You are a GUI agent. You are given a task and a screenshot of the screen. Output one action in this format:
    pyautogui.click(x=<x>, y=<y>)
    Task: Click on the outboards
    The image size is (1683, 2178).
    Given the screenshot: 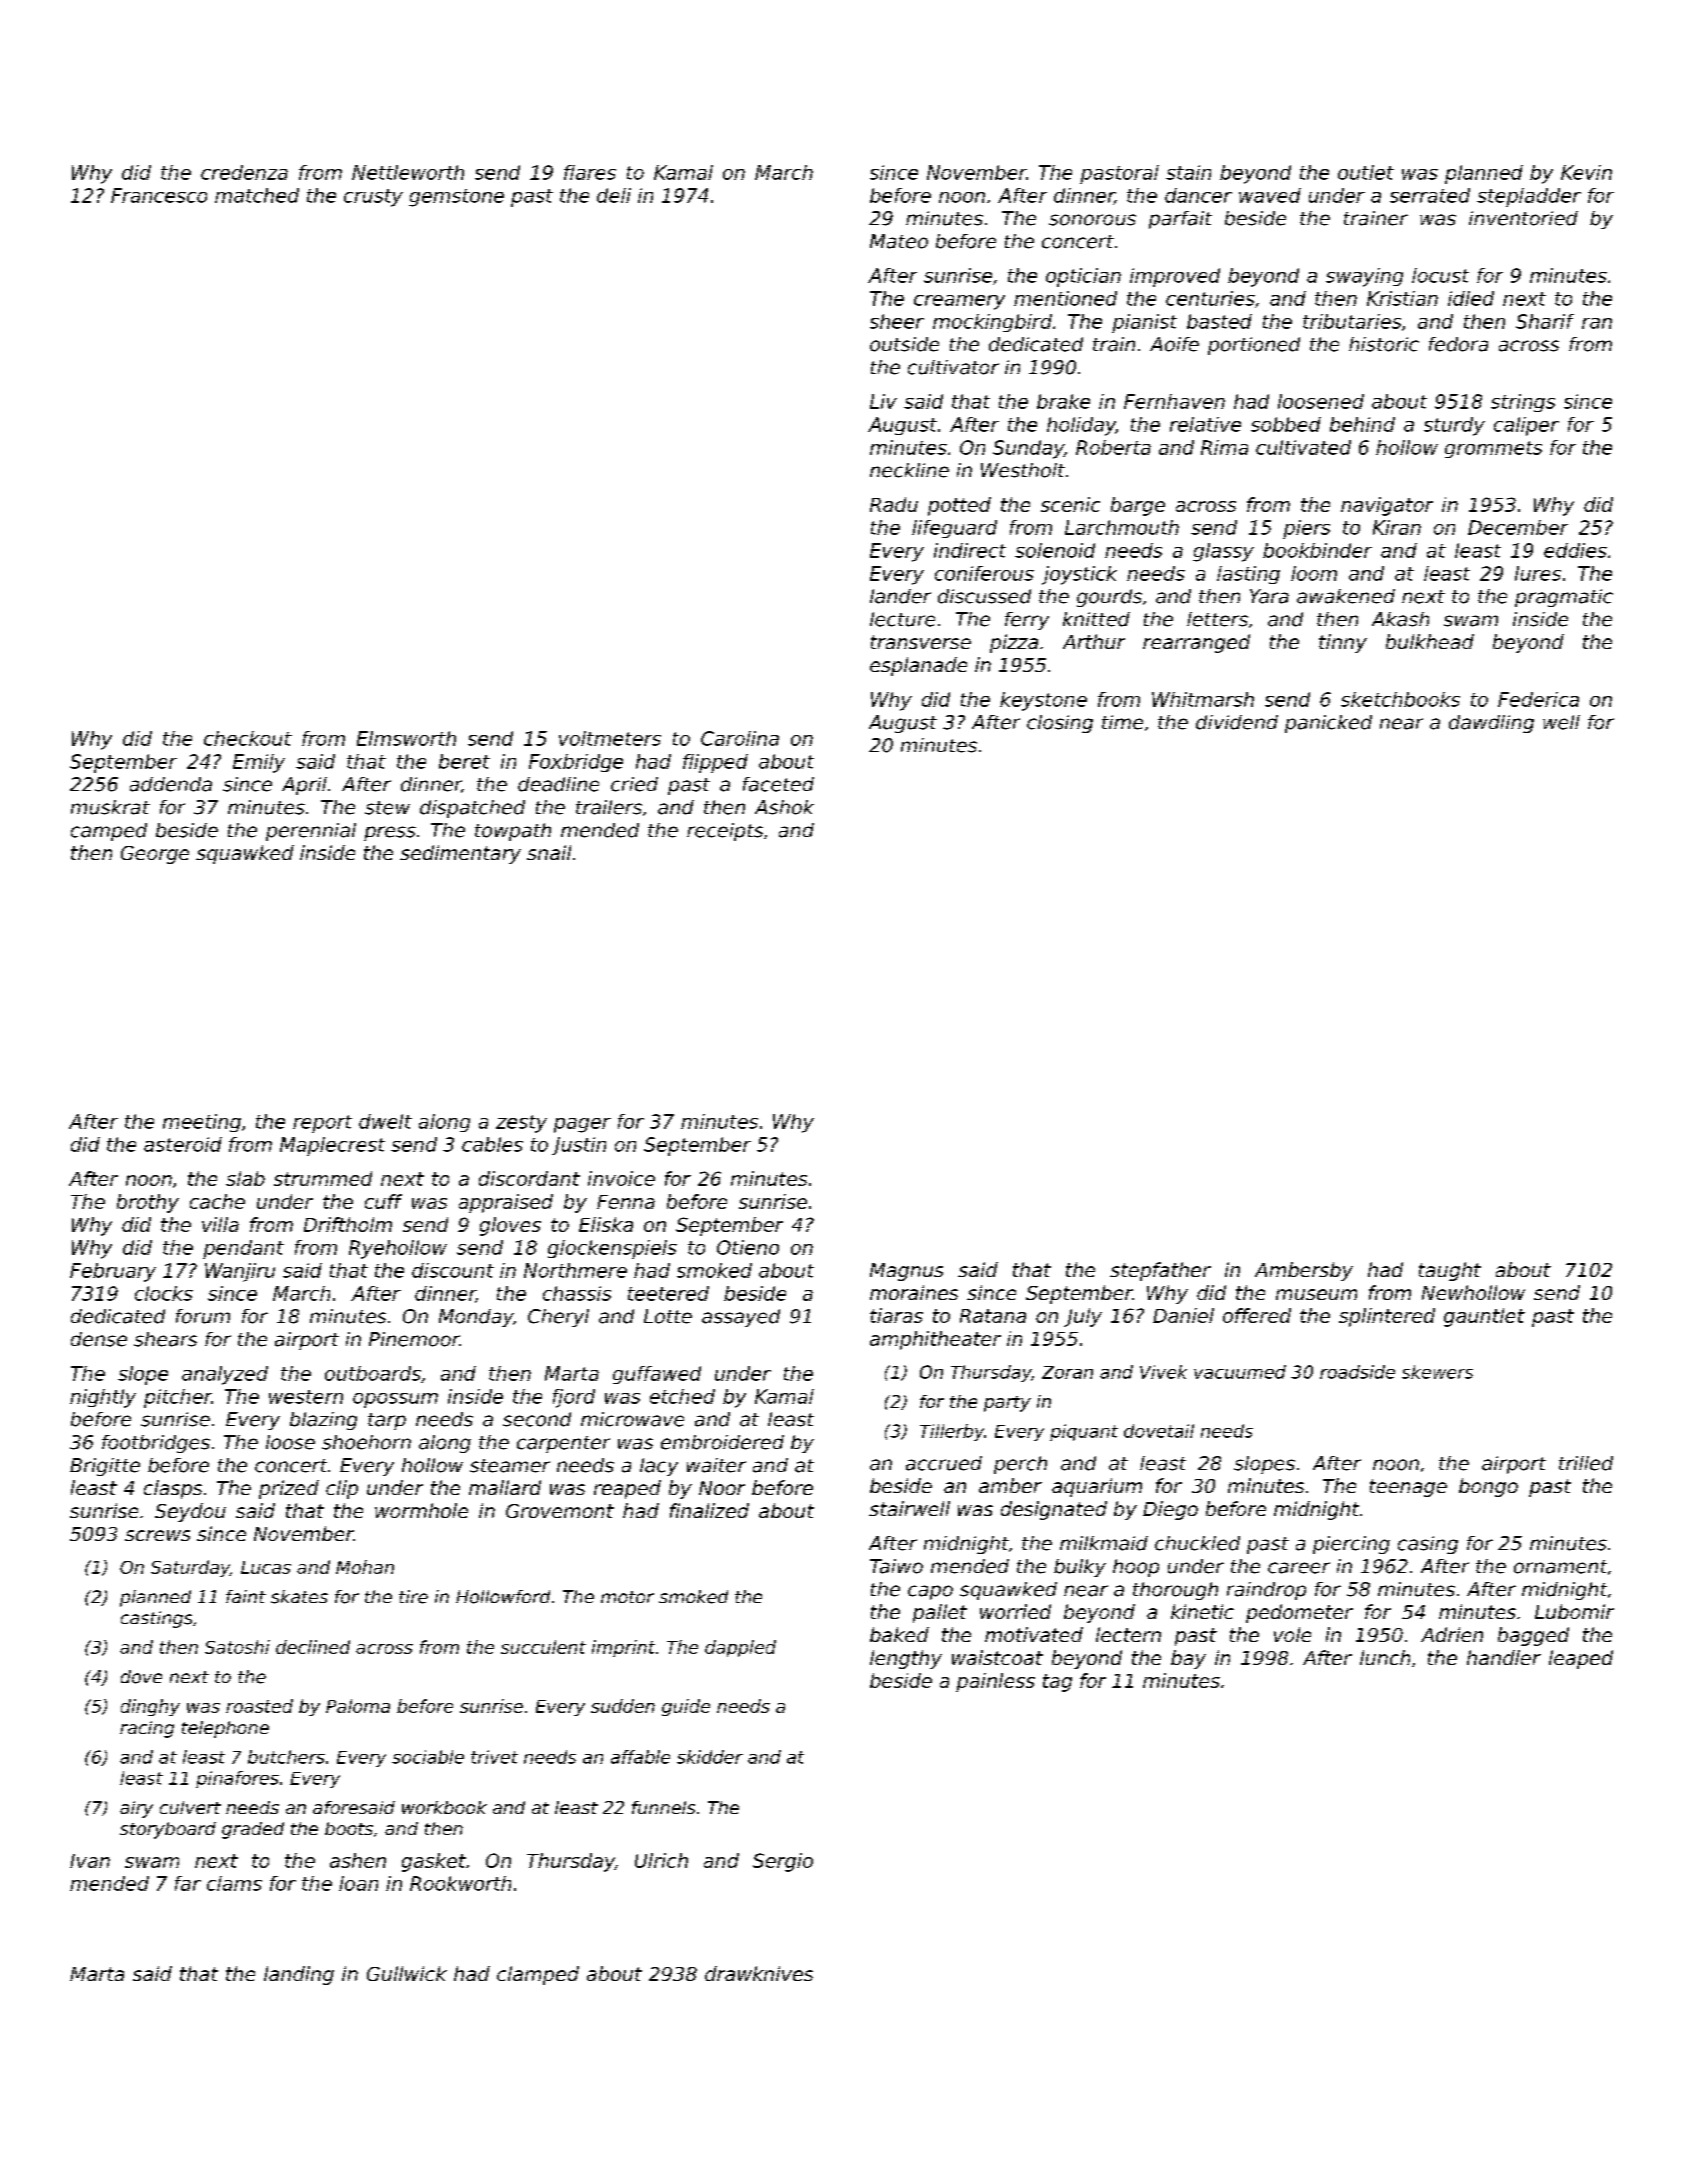 What is the action you would take?
    pyautogui.click(x=373, y=1373)
